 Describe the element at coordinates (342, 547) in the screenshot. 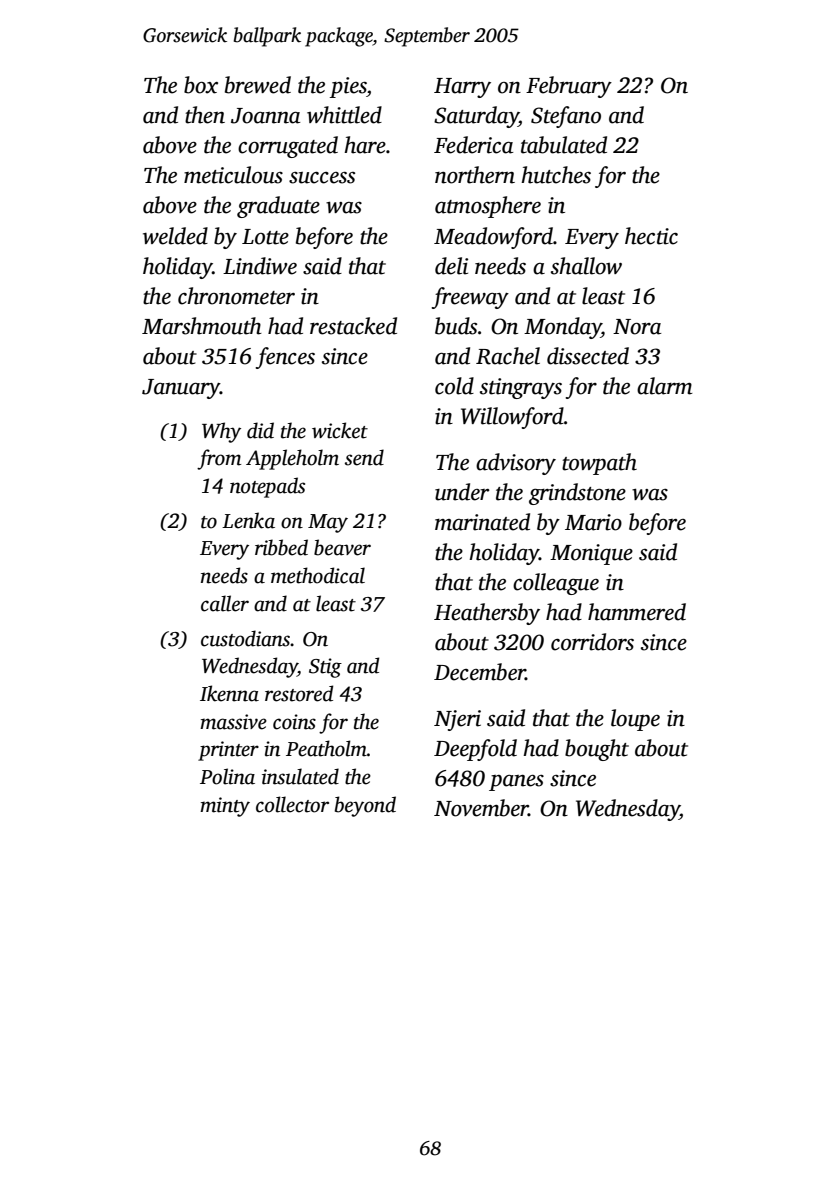

I see `beaver` at that location.
